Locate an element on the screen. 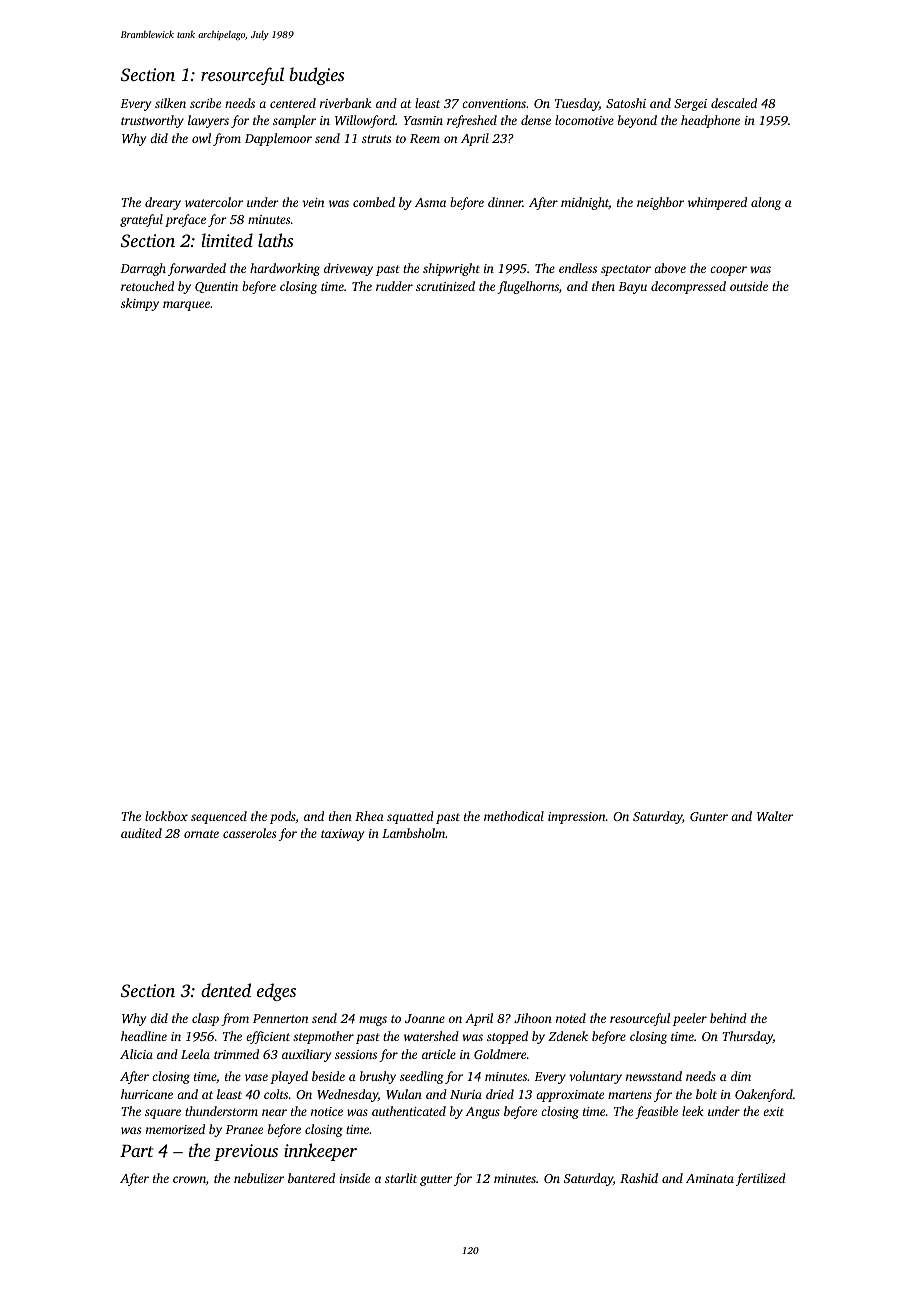 The width and height of the screenshot is (924, 1308). budgies is located at coordinates (316, 76).
